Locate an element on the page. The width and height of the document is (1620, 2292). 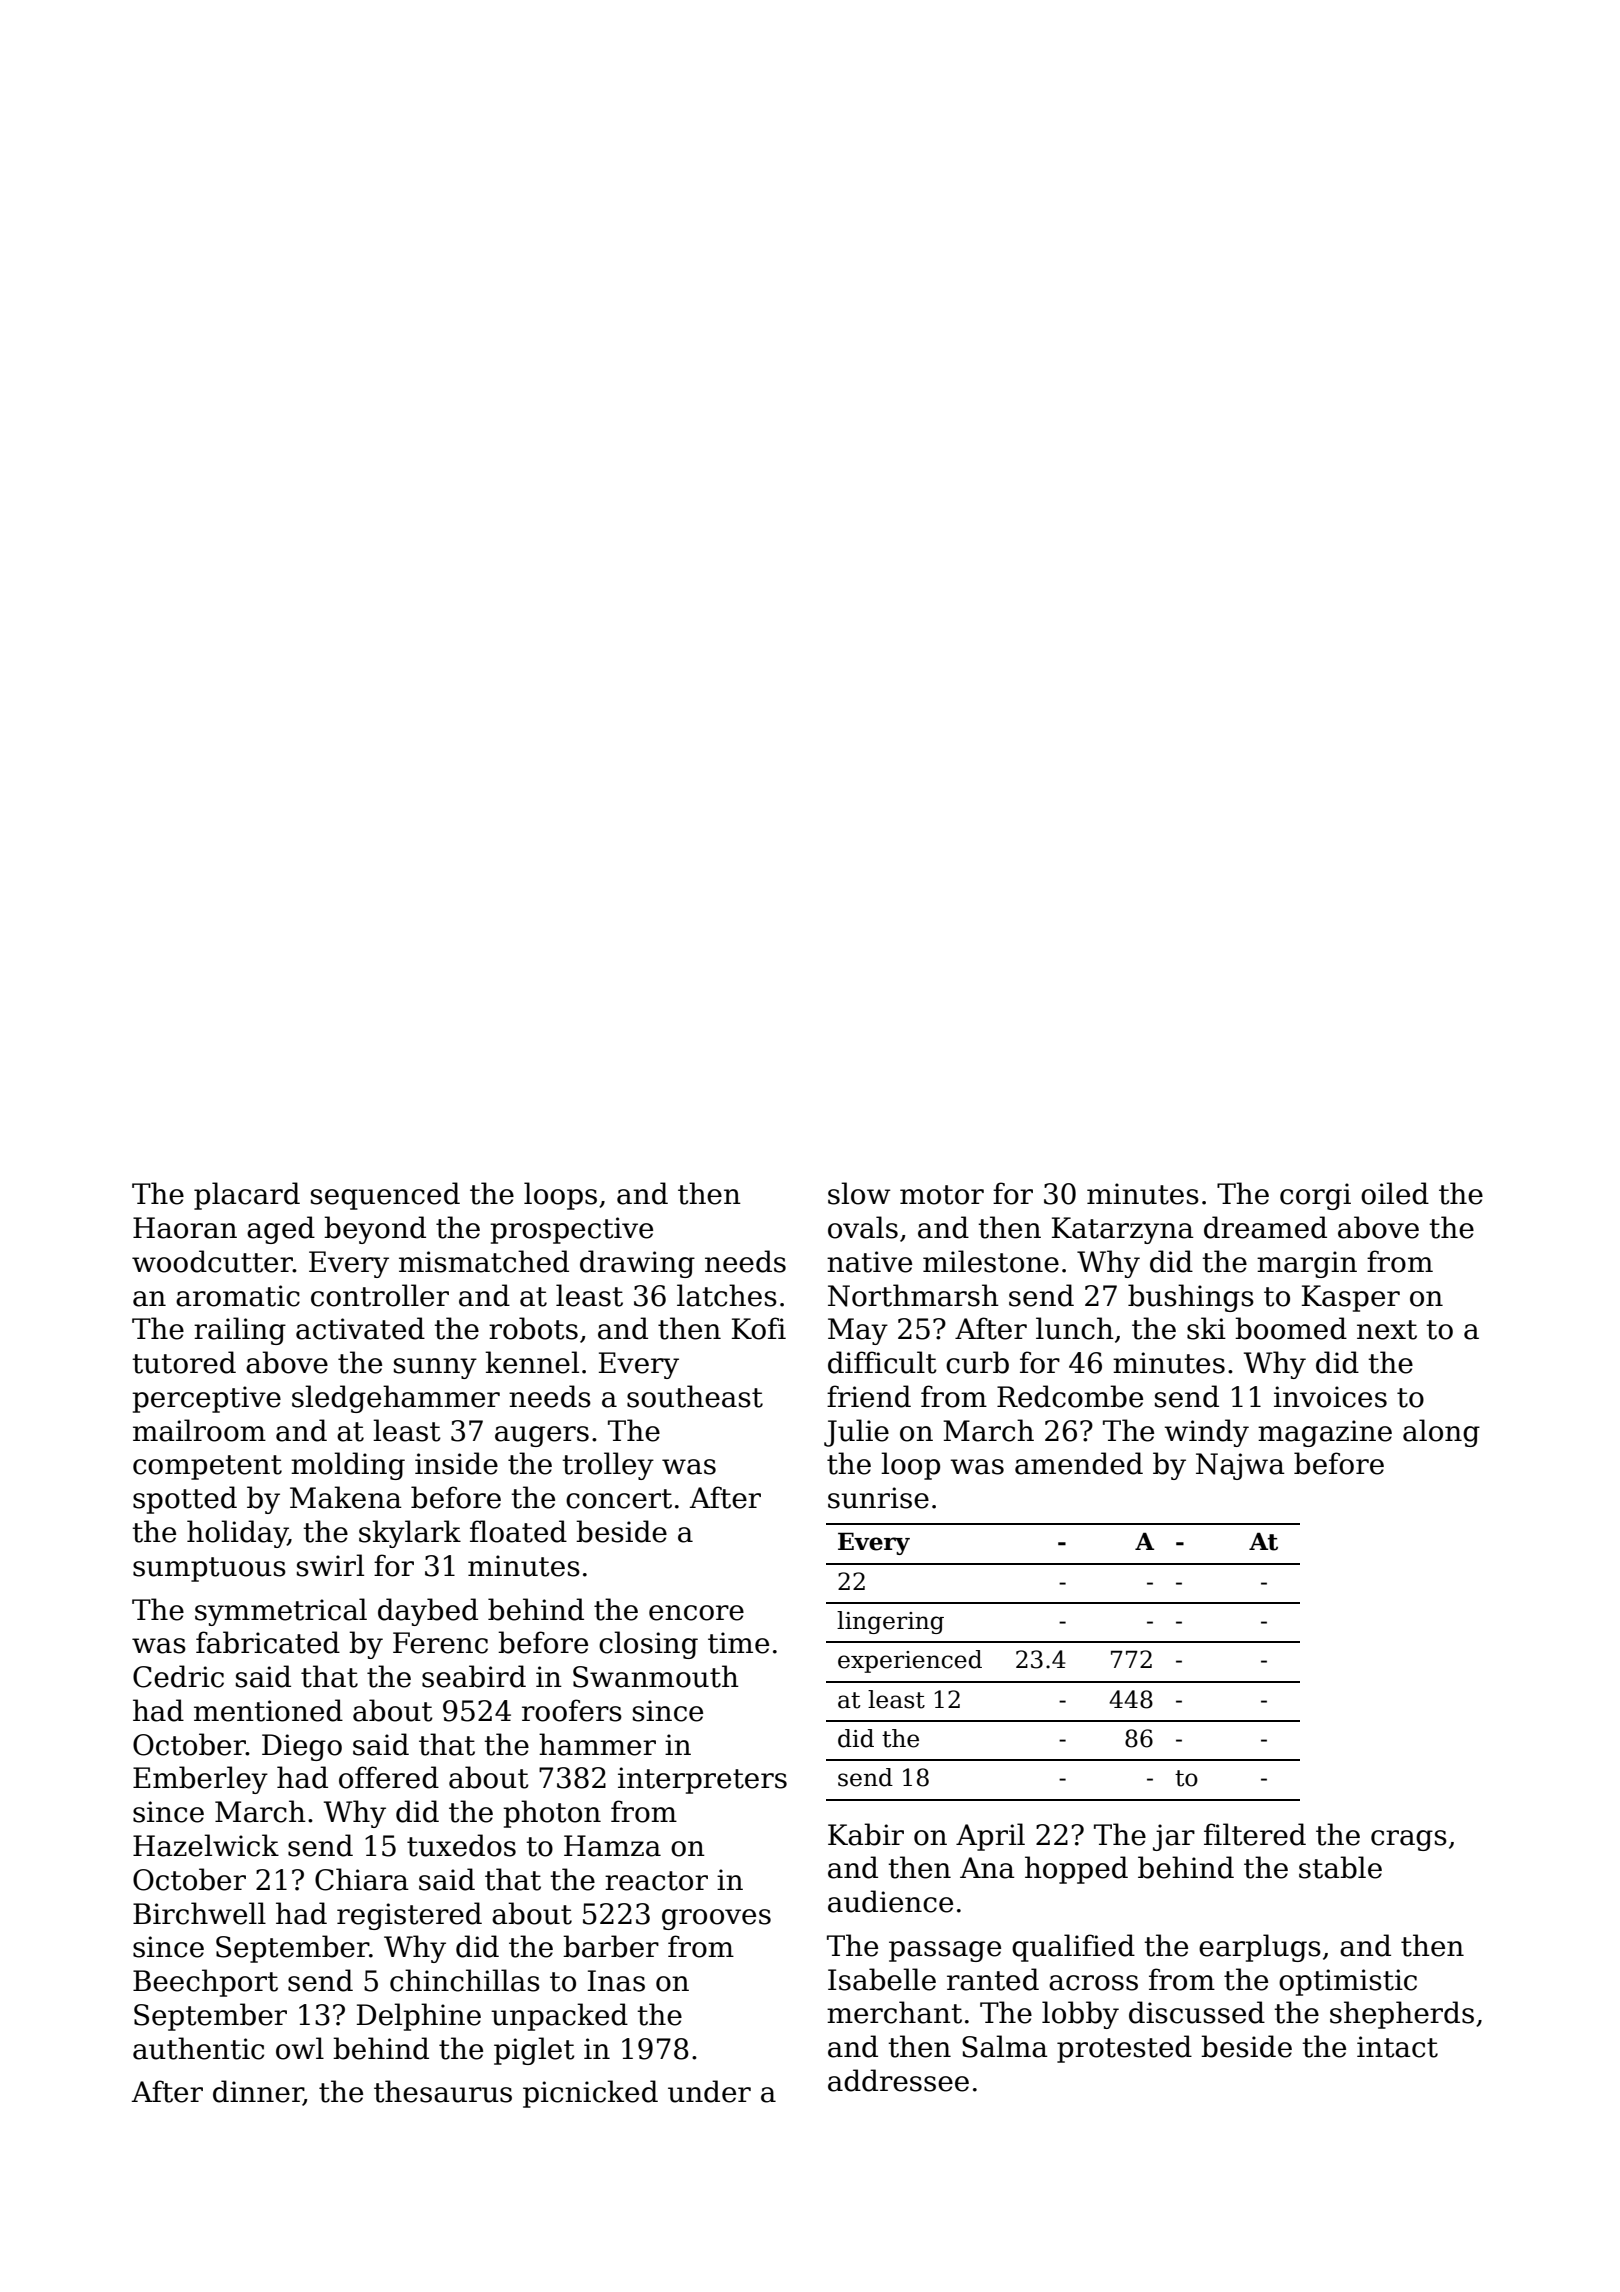
Kofi is located at coordinates (759, 1328).
